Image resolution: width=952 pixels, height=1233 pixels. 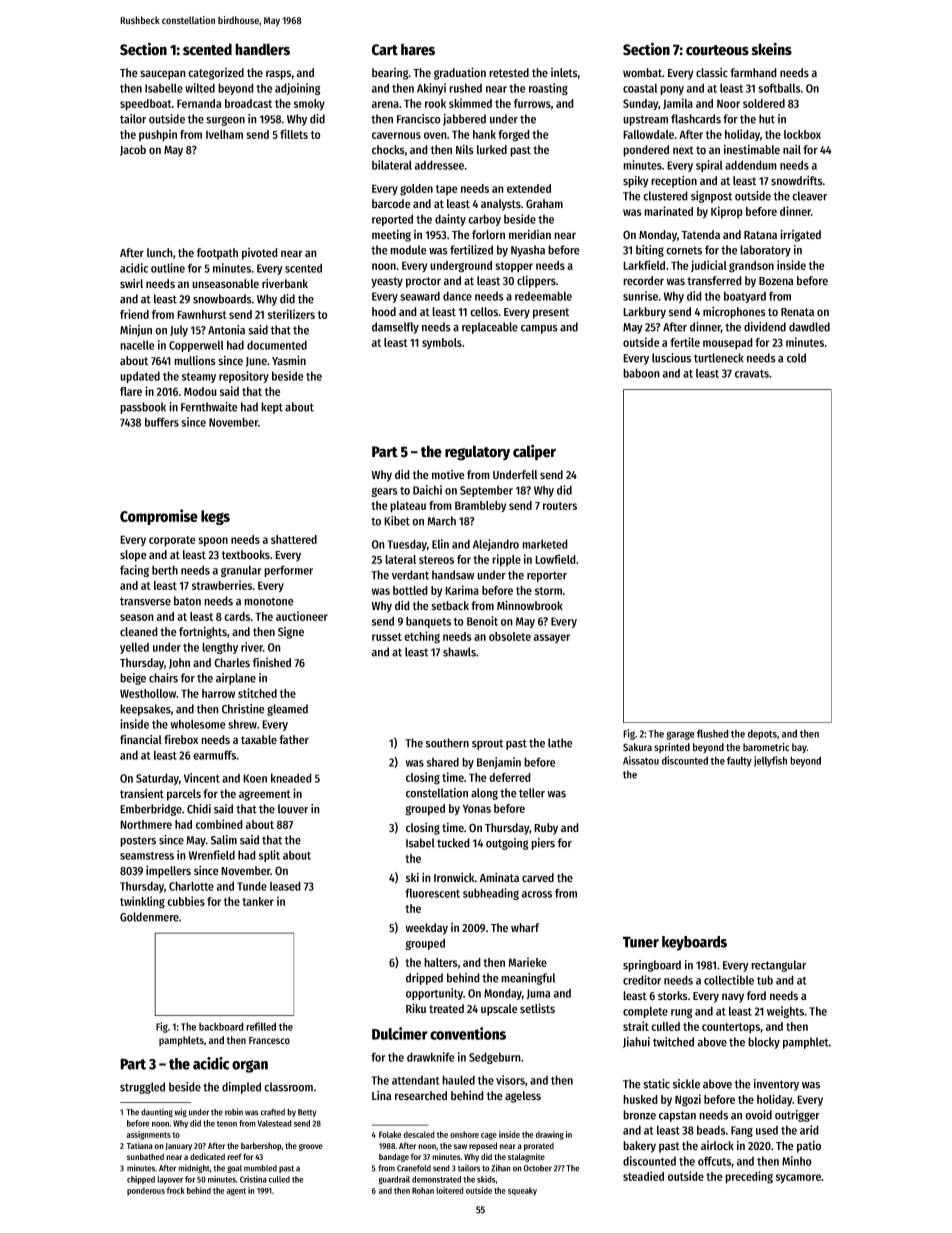 I want to click on October, so click(x=537, y=1168).
